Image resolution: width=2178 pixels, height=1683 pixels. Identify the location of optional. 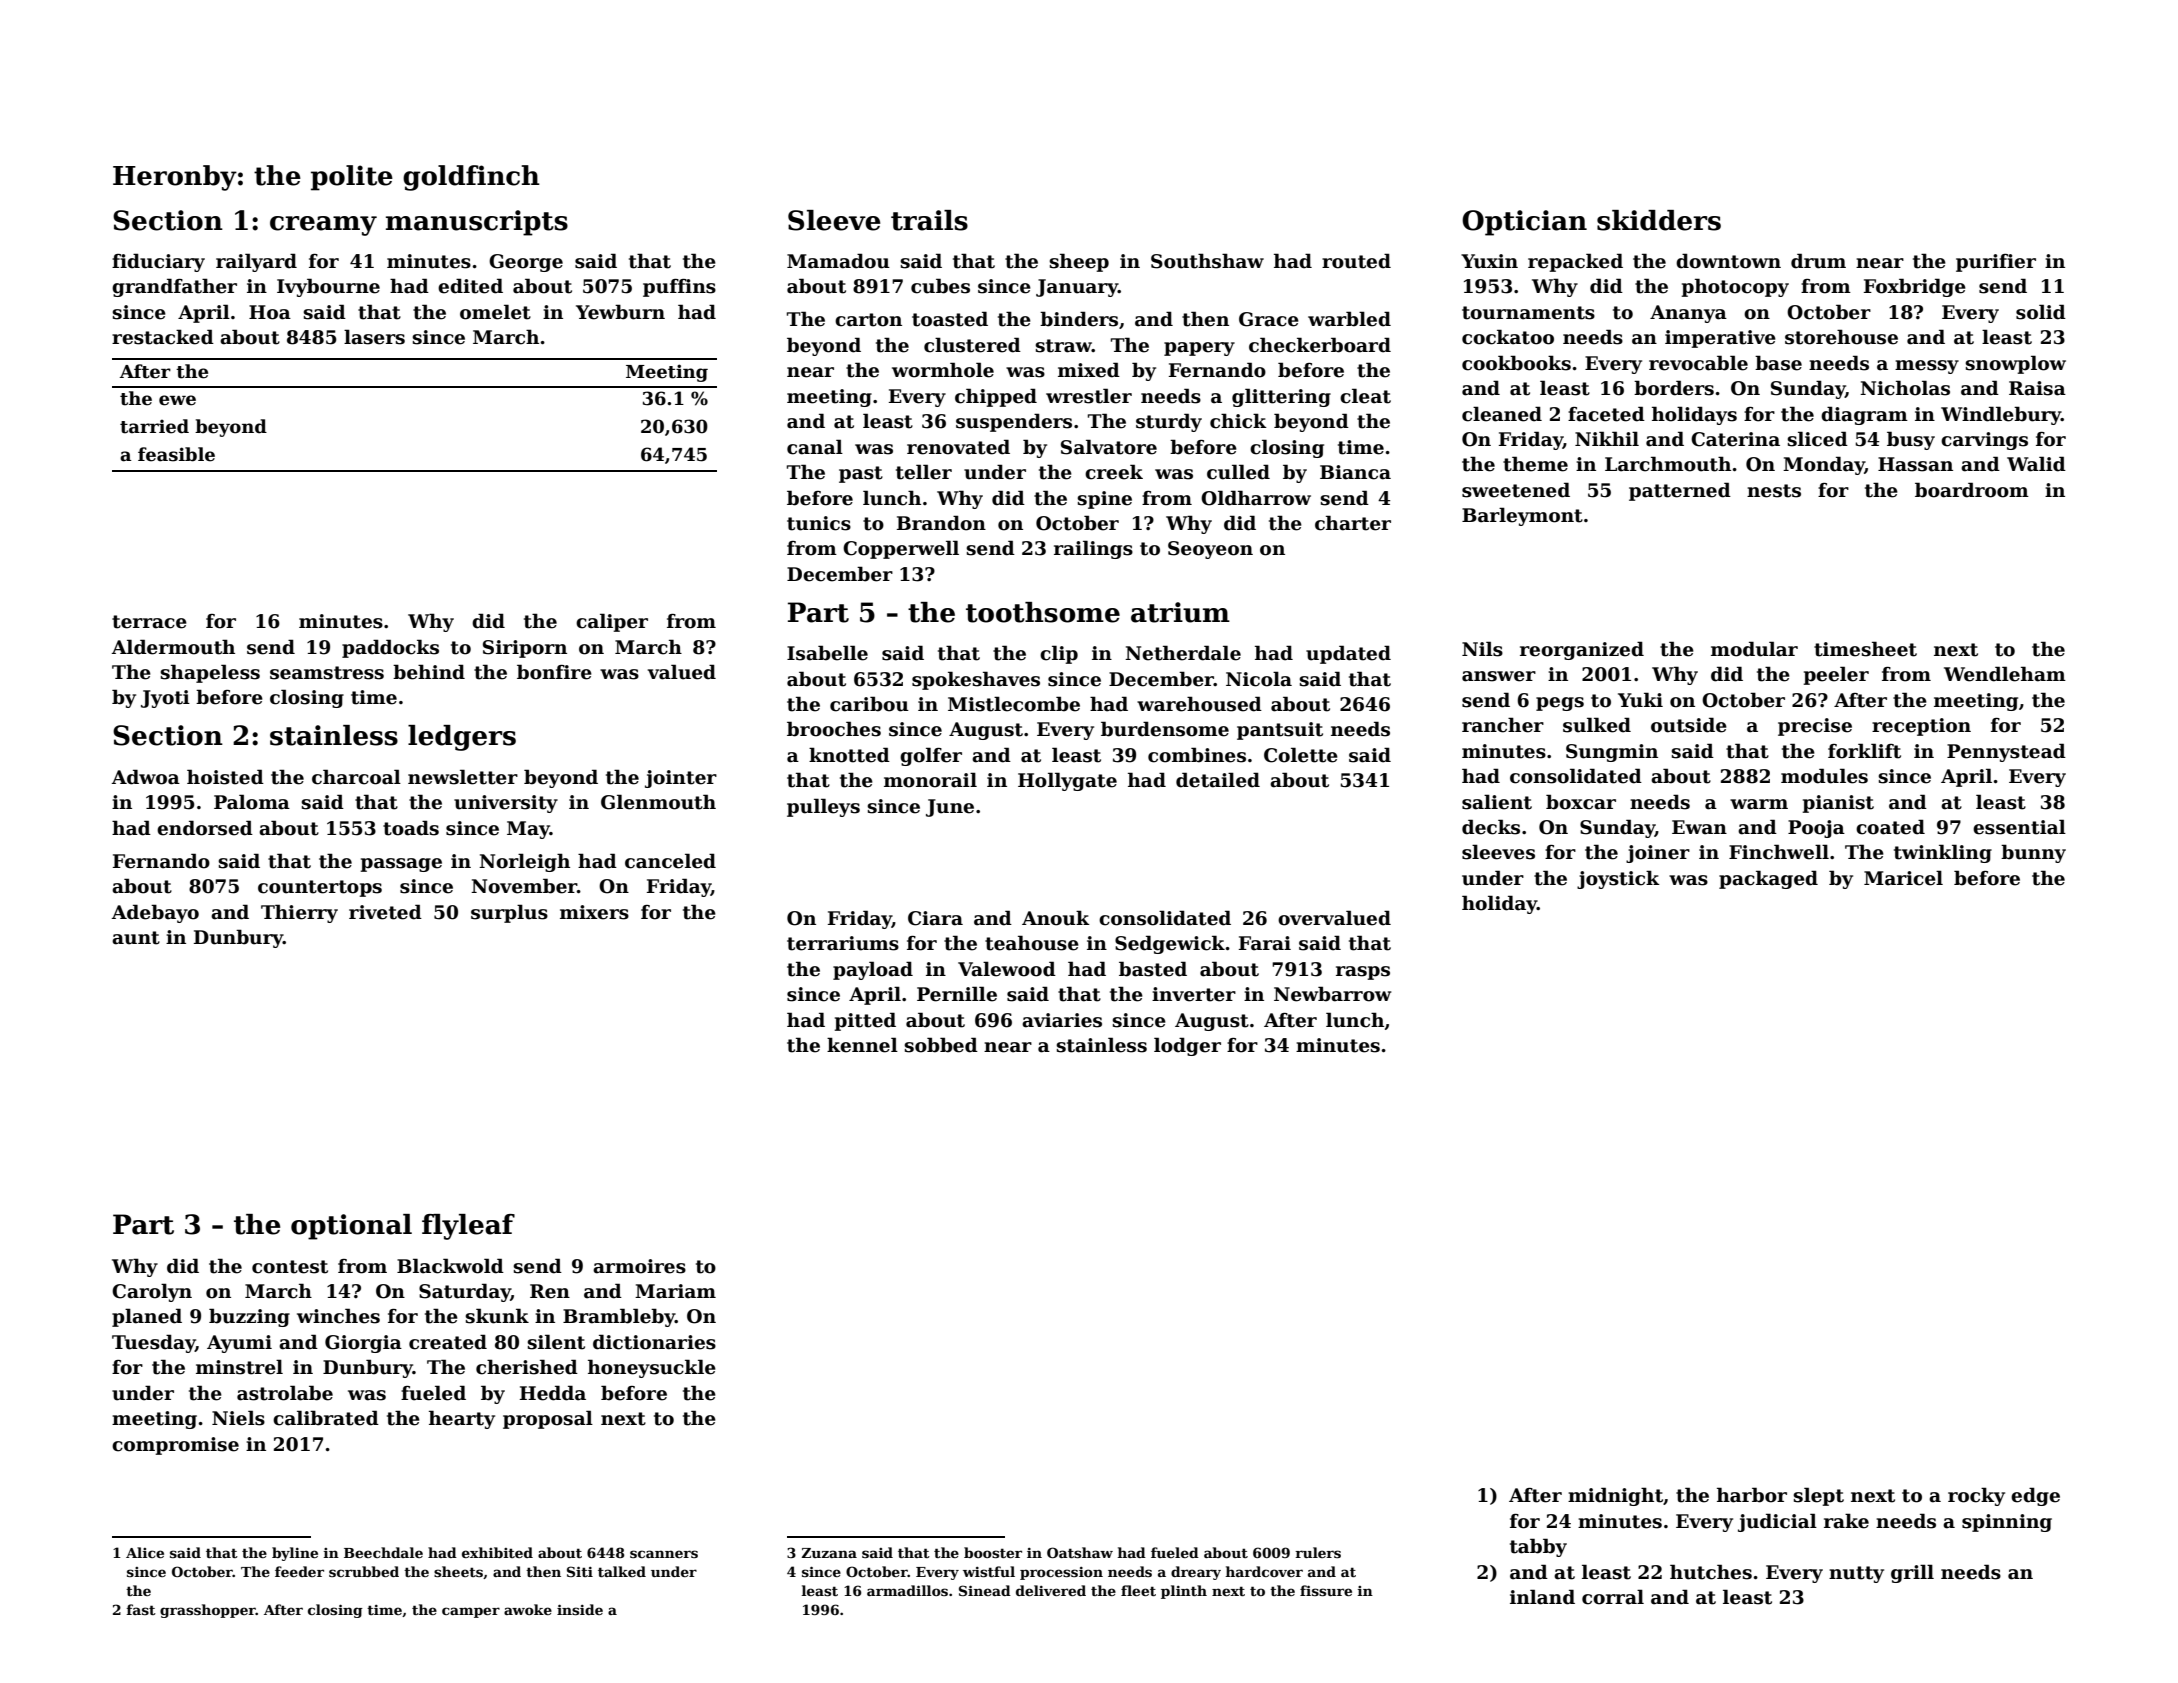
(351, 1227).
